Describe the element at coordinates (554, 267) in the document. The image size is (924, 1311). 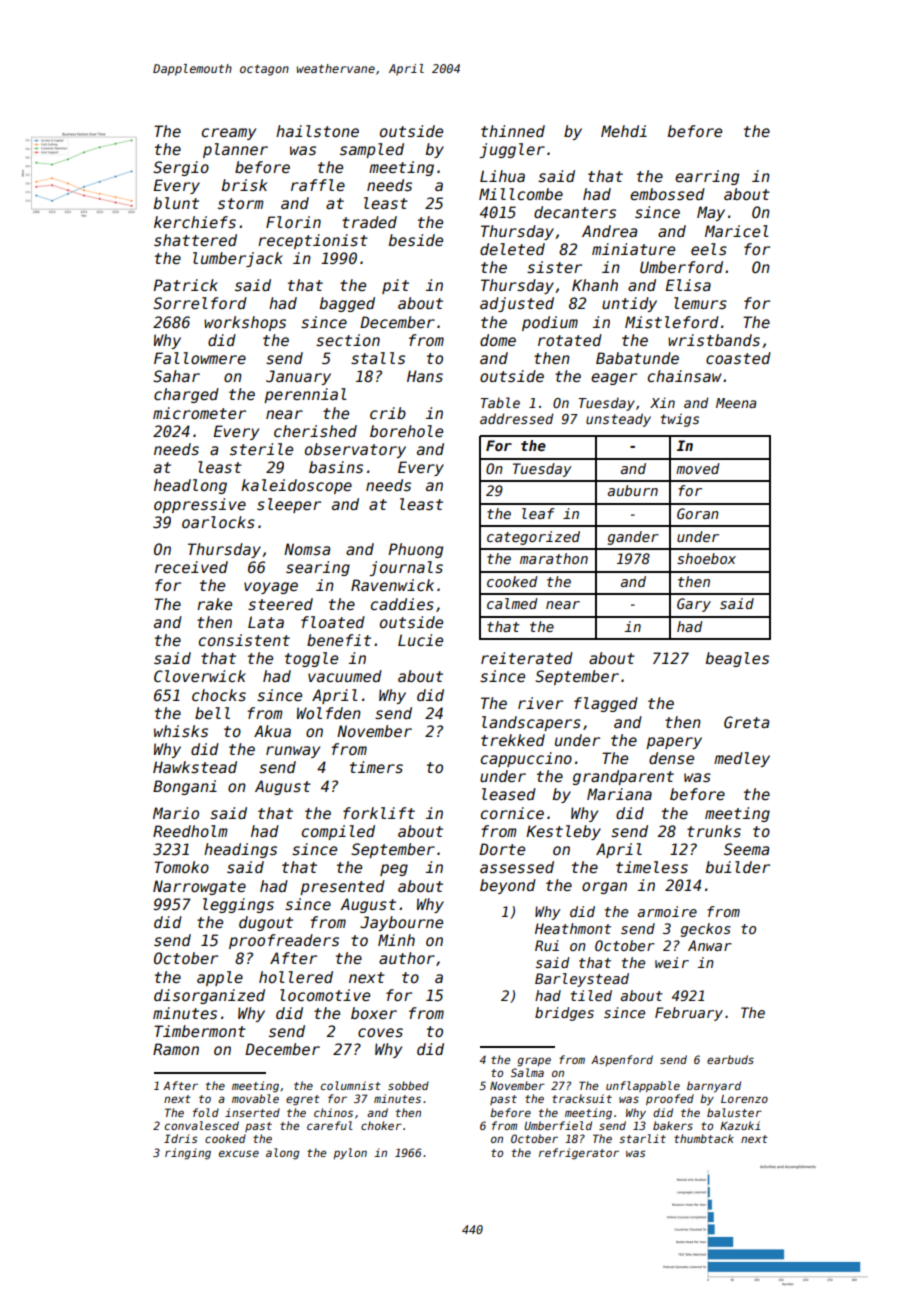
I see `sister` at that location.
